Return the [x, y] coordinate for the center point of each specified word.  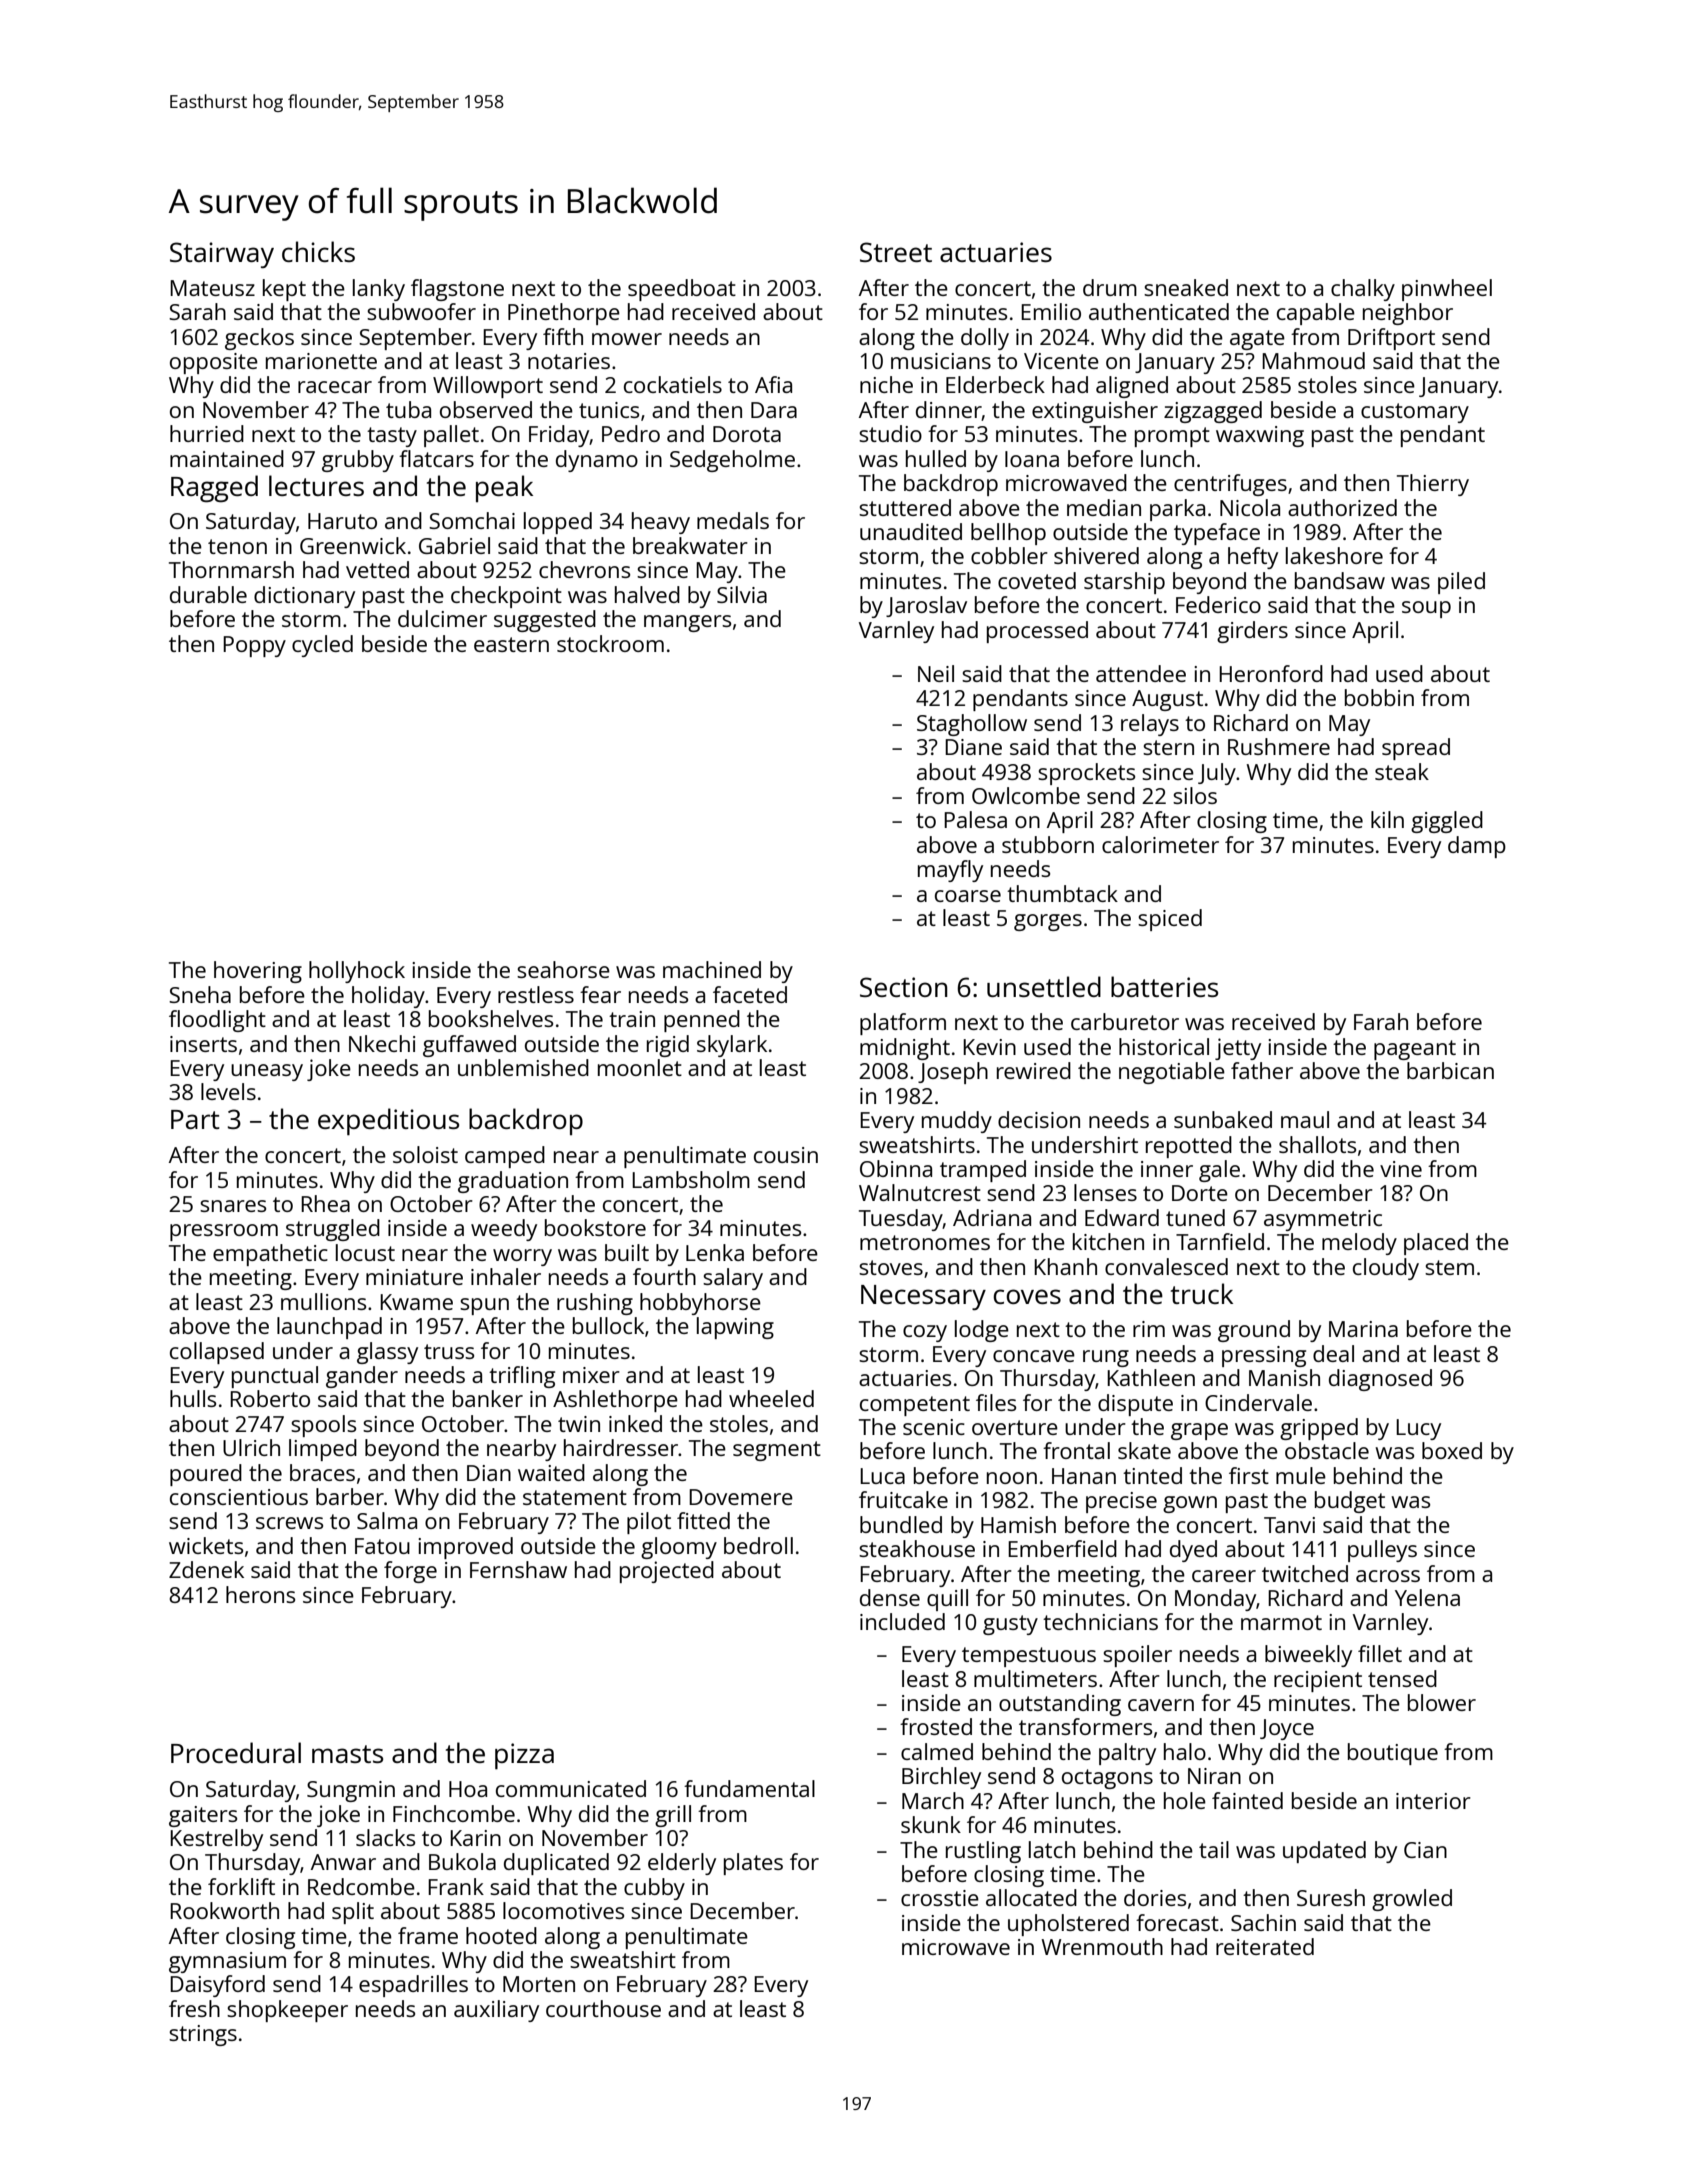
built [627, 1252]
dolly [985, 339]
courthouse [603, 2008]
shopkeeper [287, 2011]
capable [1316, 314]
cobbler [1009, 555]
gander [362, 1377]
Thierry [1433, 485]
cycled [322, 646]
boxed [1452, 1450]
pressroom [224, 1232]
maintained [227, 458]
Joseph [953, 1073]
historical [1164, 1046]
